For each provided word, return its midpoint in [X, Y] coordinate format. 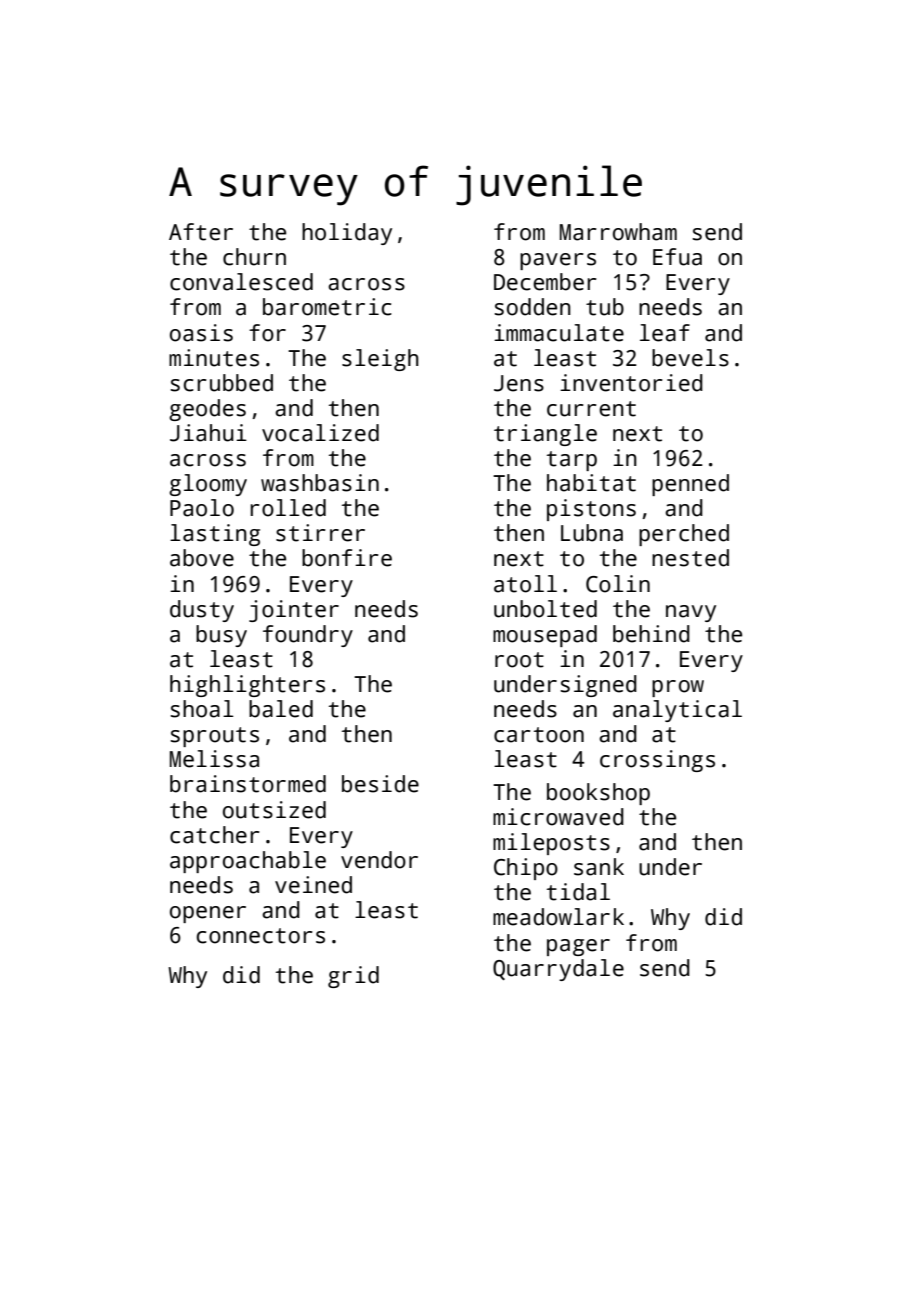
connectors [261, 936]
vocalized [320, 433]
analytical [677, 711]
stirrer [320, 533]
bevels [690, 358]
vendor [379, 860]
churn [254, 257]
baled [281, 709]
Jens [519, 383]
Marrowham [618, 232]
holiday [347, 234]
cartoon [539, 735]
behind [651, 634]
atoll [525, 584]
